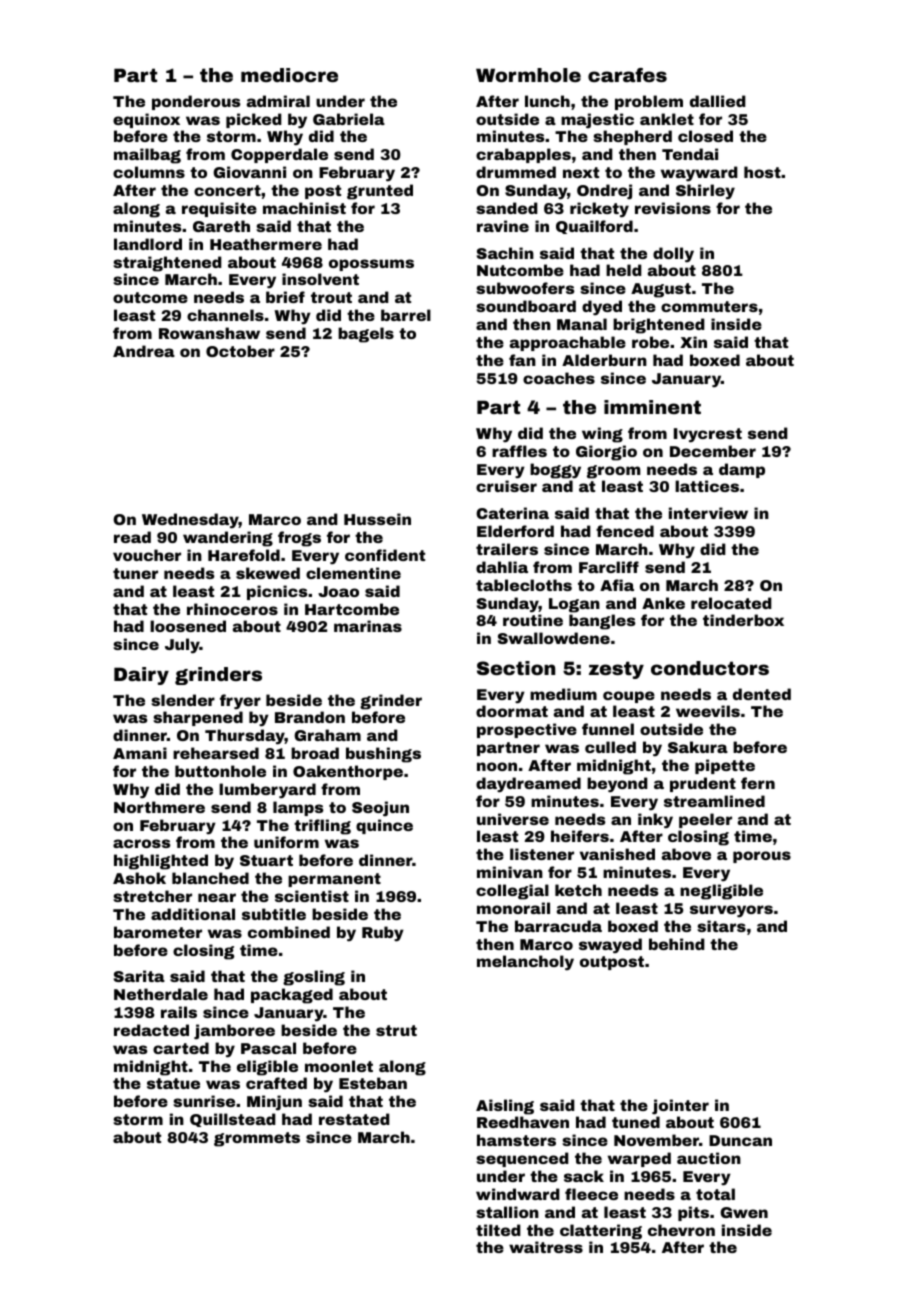 This screenshot has width=908, height=1316. What do you see at coordinates (507, 1212) in the screenshot?
I see `stallion` at bounding box center [507, 1212].
